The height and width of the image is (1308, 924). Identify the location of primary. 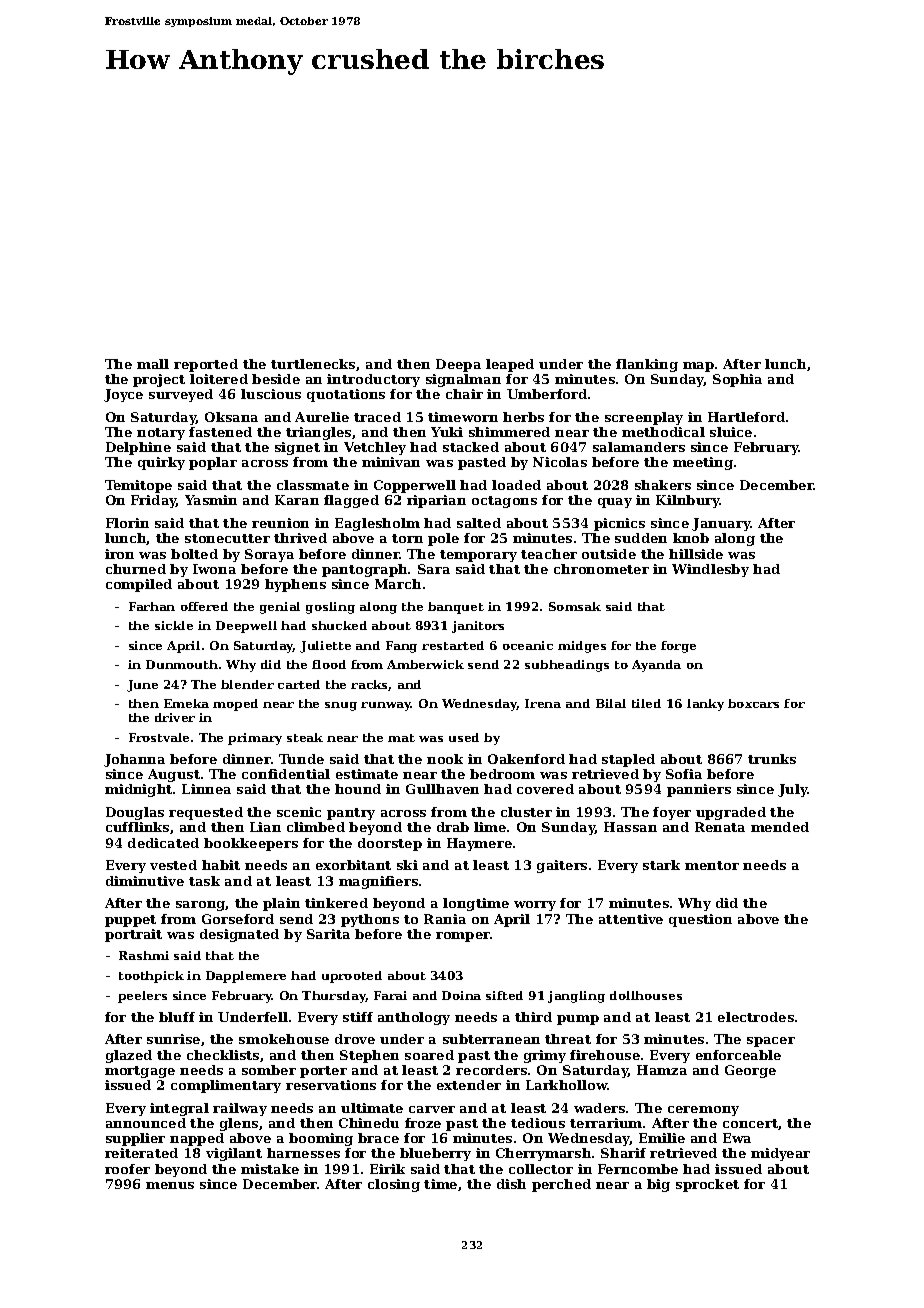
(255, 739).
